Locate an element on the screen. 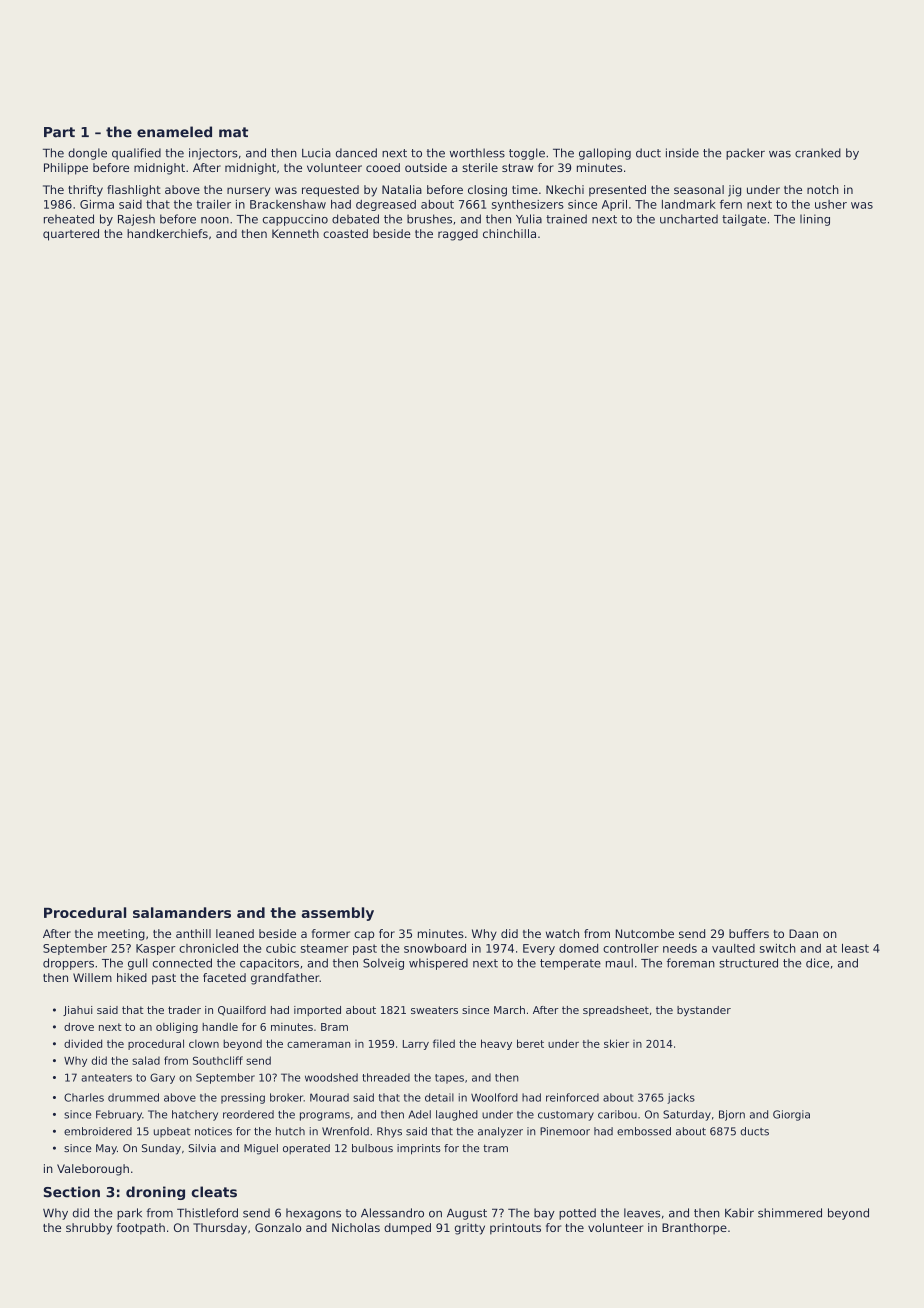 This screenshot has height=1308, width=924. uncharted is located at coordinates (689, 219).
